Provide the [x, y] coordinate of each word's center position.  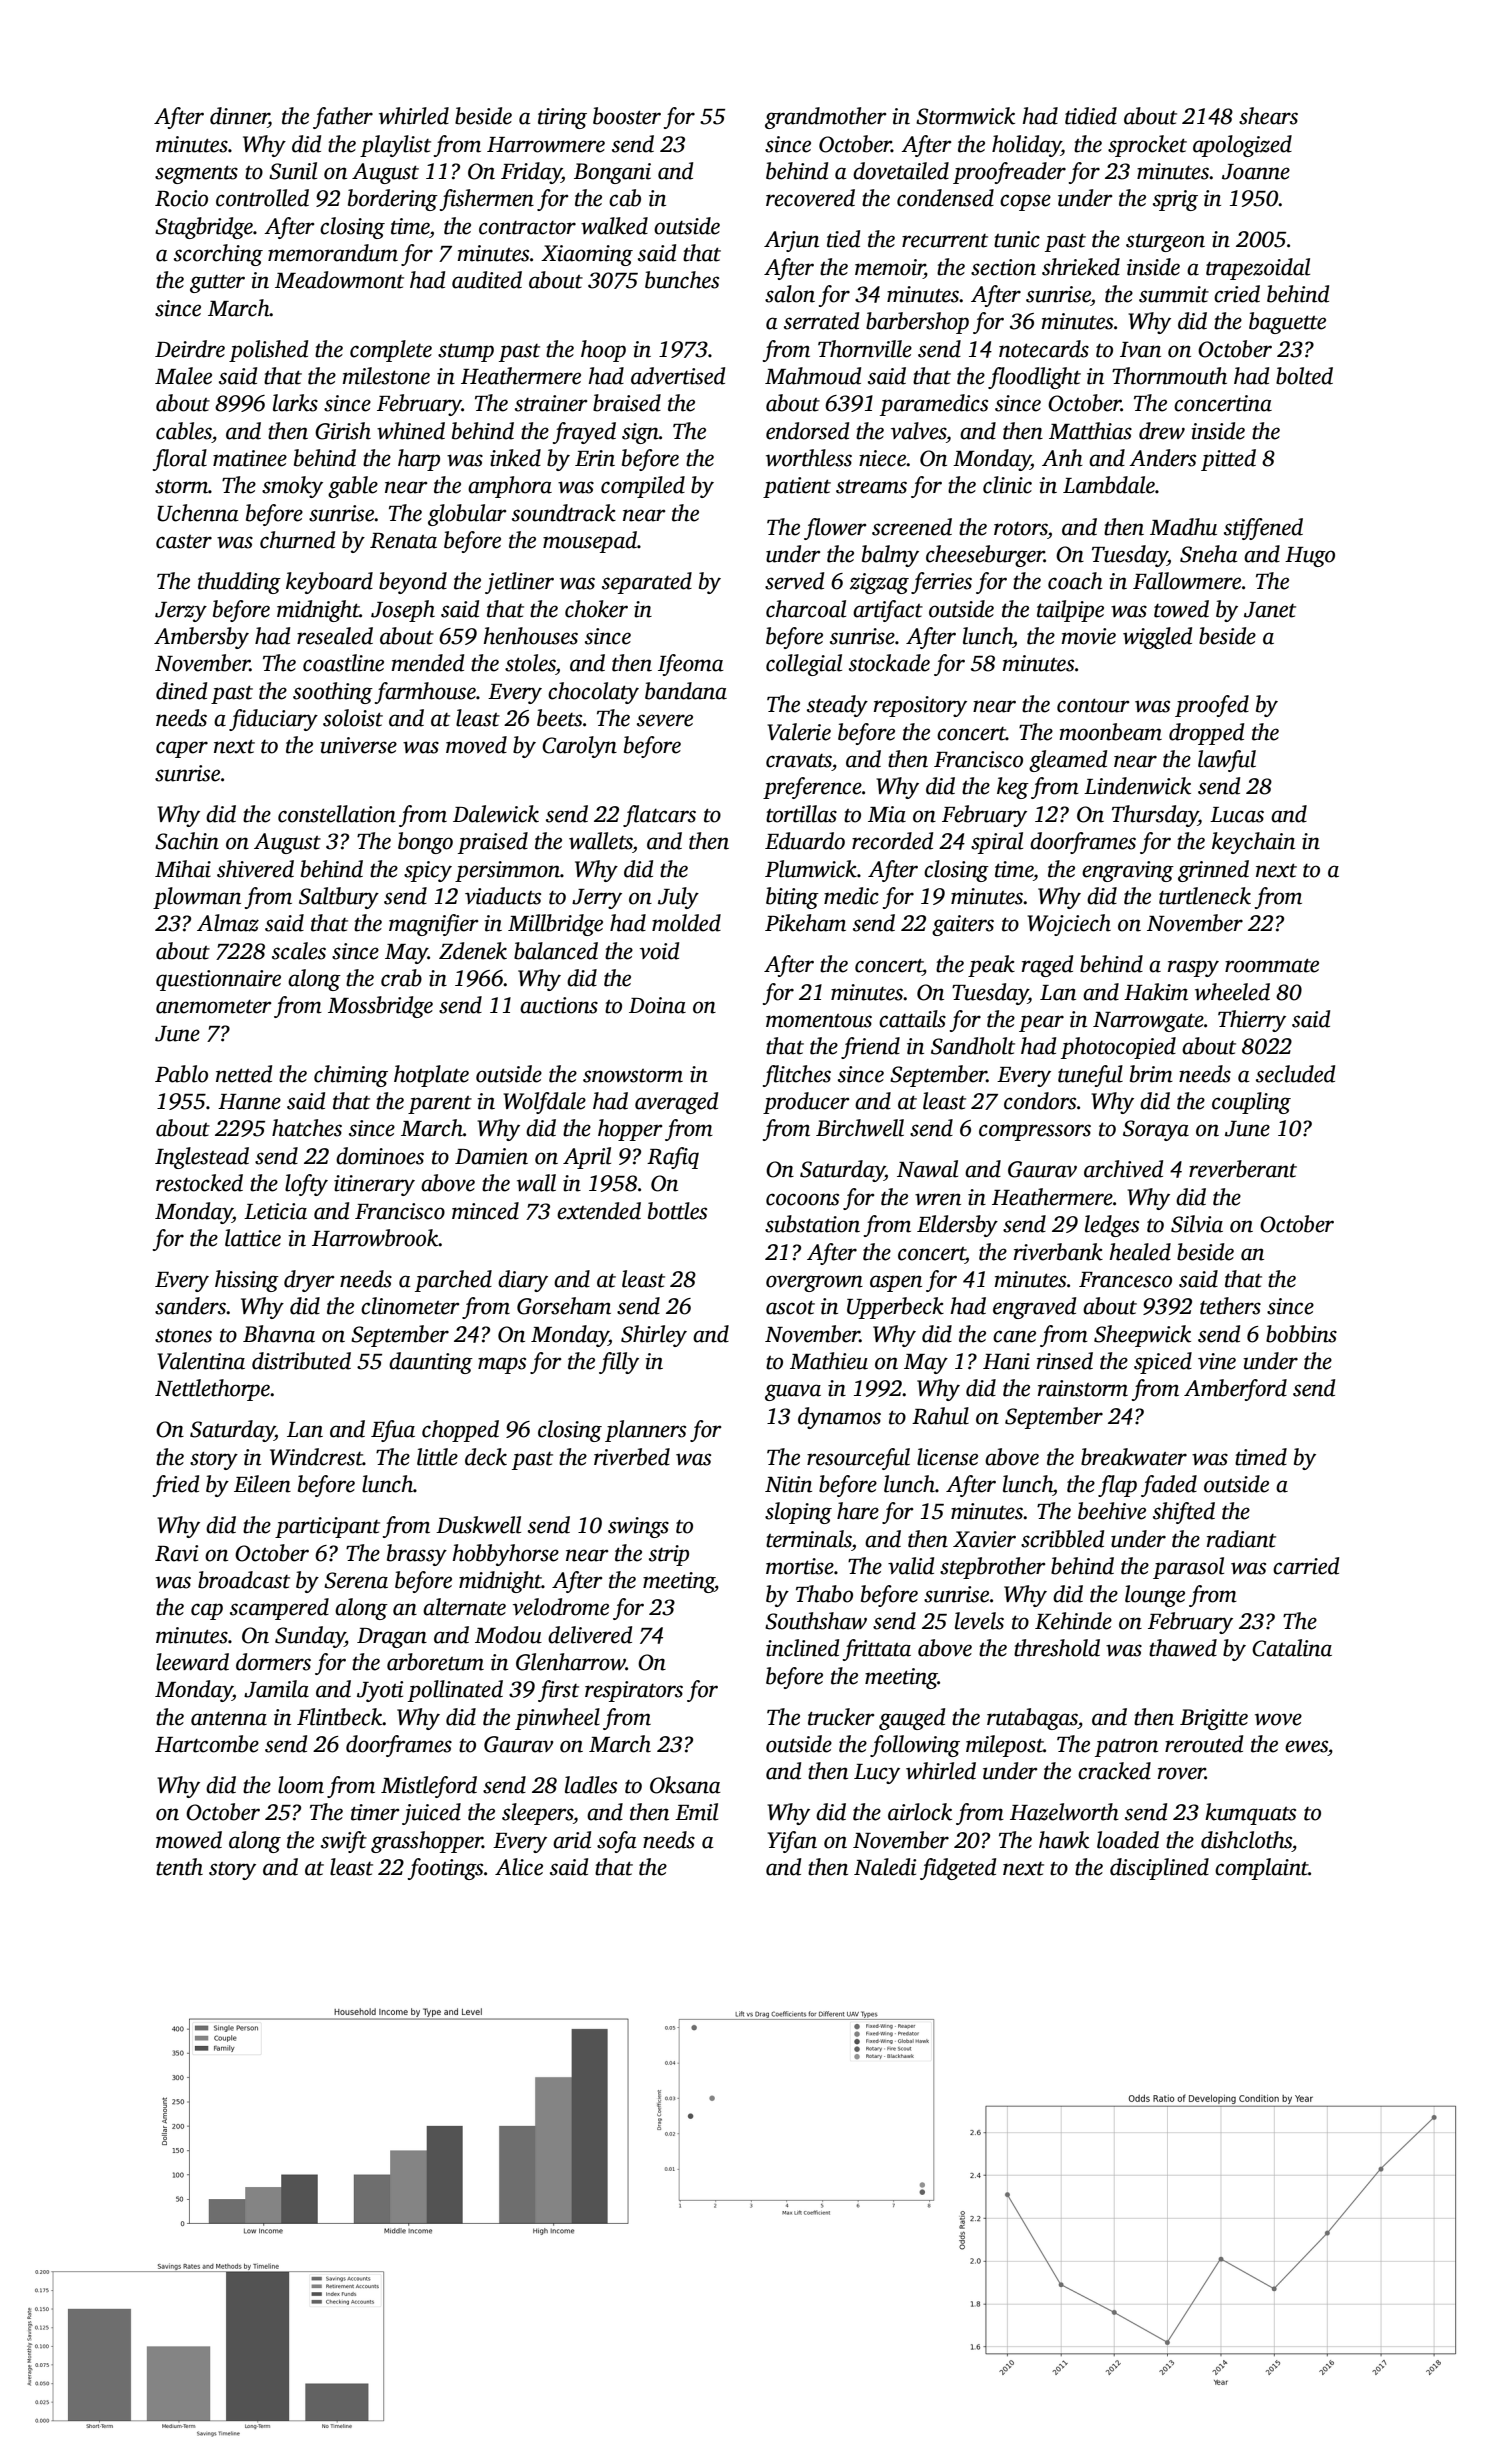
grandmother [826, 118]
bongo [425, 843]
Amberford [1235, 1390]
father [343, 118]
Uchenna [198, 513]
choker [596, 609]
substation [812, 1224]
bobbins [1301, 1334]
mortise [800, 1566]
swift [344, 1842]
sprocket [1147, 146]
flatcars [659, 816]
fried [176, 1486]
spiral [997, 843]
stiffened [1263, 529]
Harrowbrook [375, 1238]
